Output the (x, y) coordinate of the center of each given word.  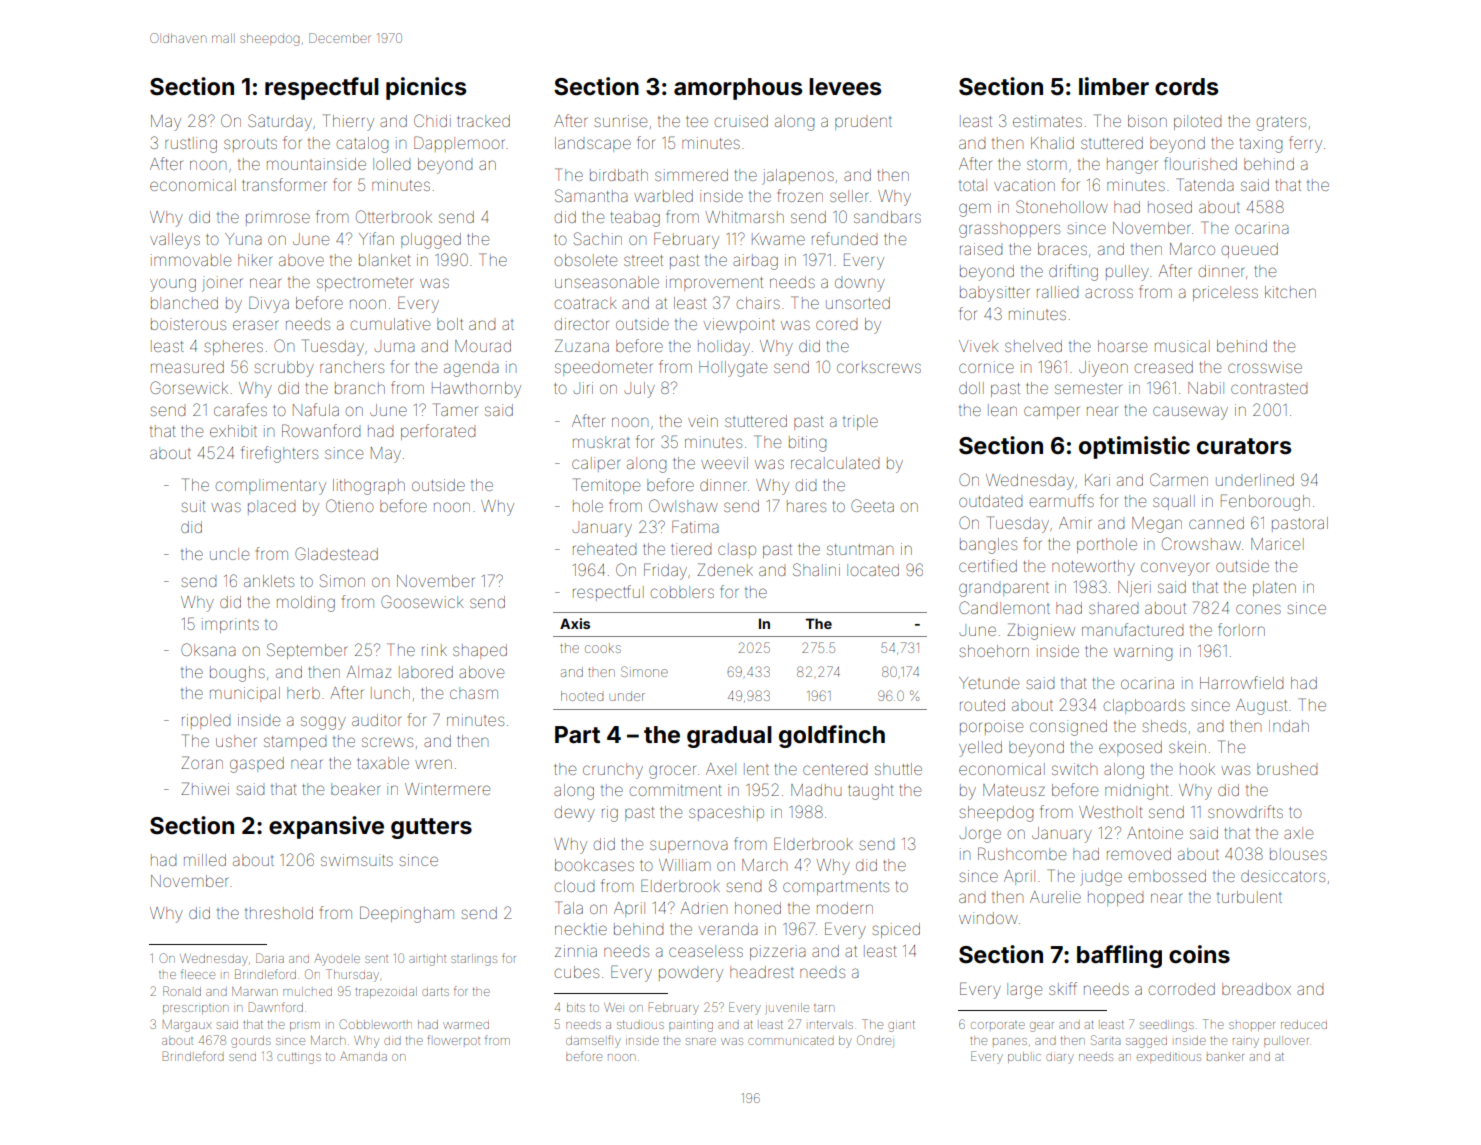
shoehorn (994, 651)
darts (435, 992)
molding (306, 604)
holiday (724, 348)
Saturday (280, 122)
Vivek (979, 346)
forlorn (1242, 629)
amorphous (738, 89)
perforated (438, 432)
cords (1186, 87)
